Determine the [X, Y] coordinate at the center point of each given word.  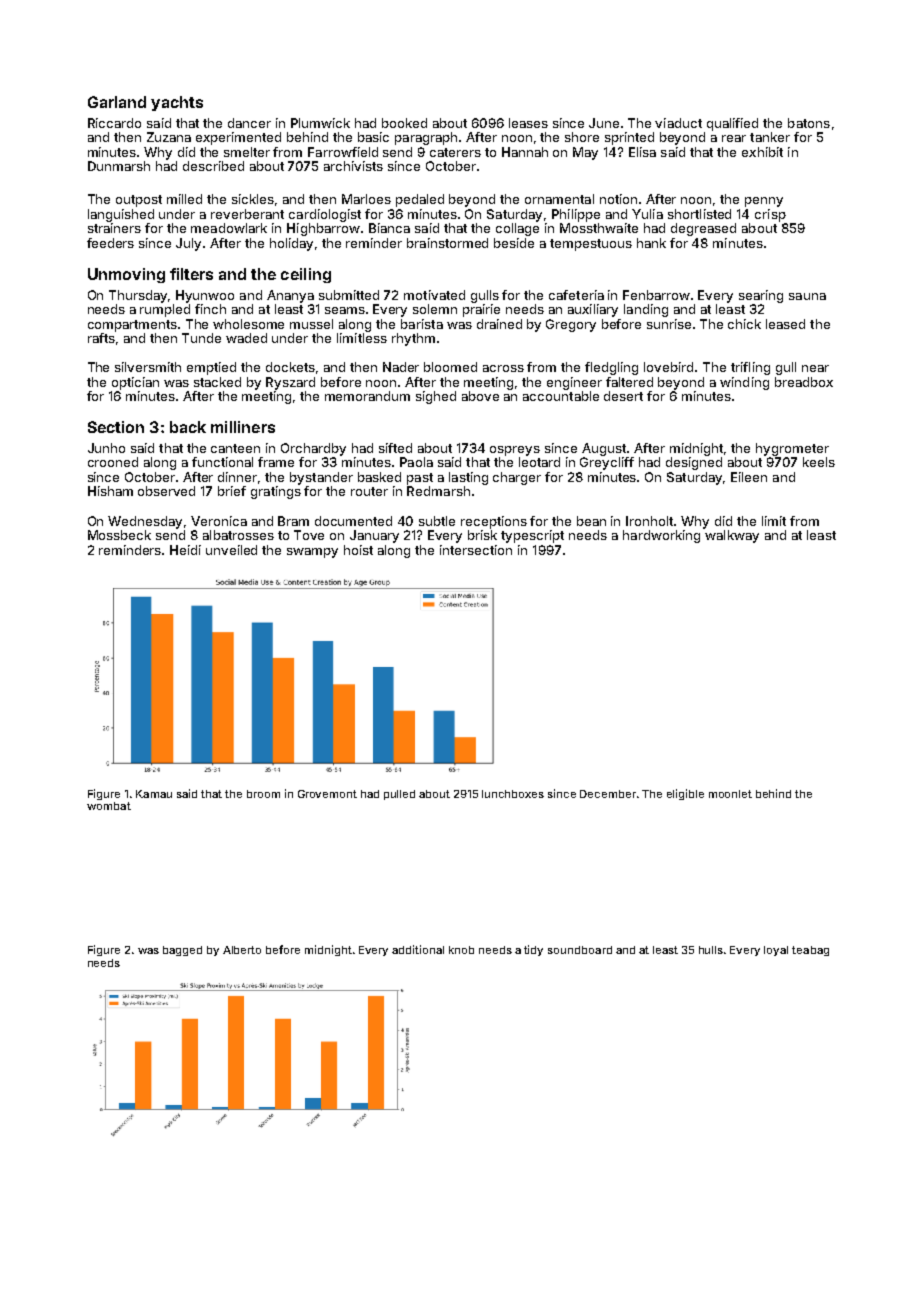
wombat [109, 806]
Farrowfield [343, 152]
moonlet [730, 794]
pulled [399, 795]
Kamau [154, 794]
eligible [685, 794]
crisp [770, 215]
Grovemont [327, 794]
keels [819, 462]
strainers [114, 228]
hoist [358, 550]
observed [166, 491]
